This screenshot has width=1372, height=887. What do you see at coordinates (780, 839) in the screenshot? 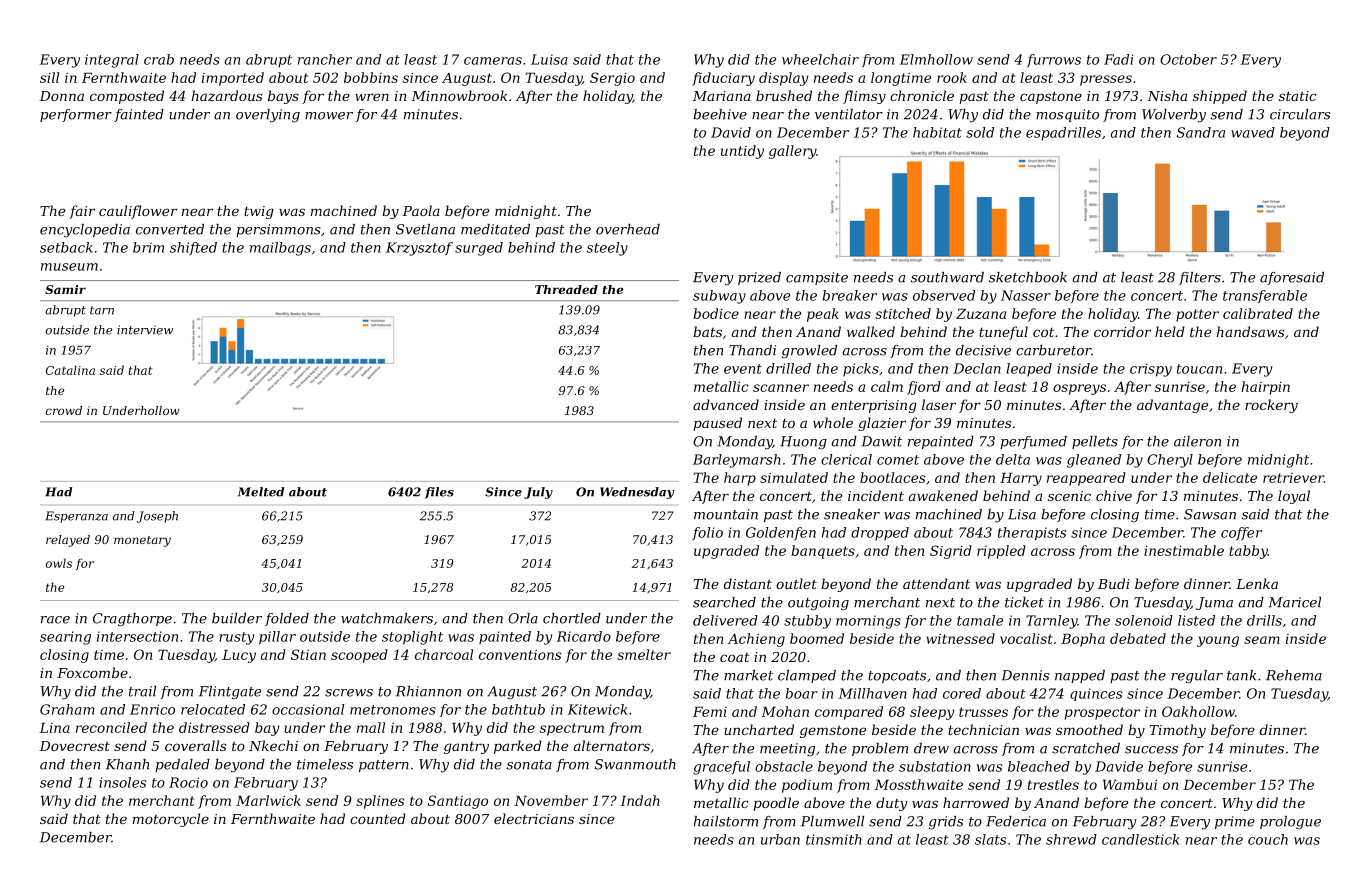
I see `urban` at bounding box center [780, 839].
